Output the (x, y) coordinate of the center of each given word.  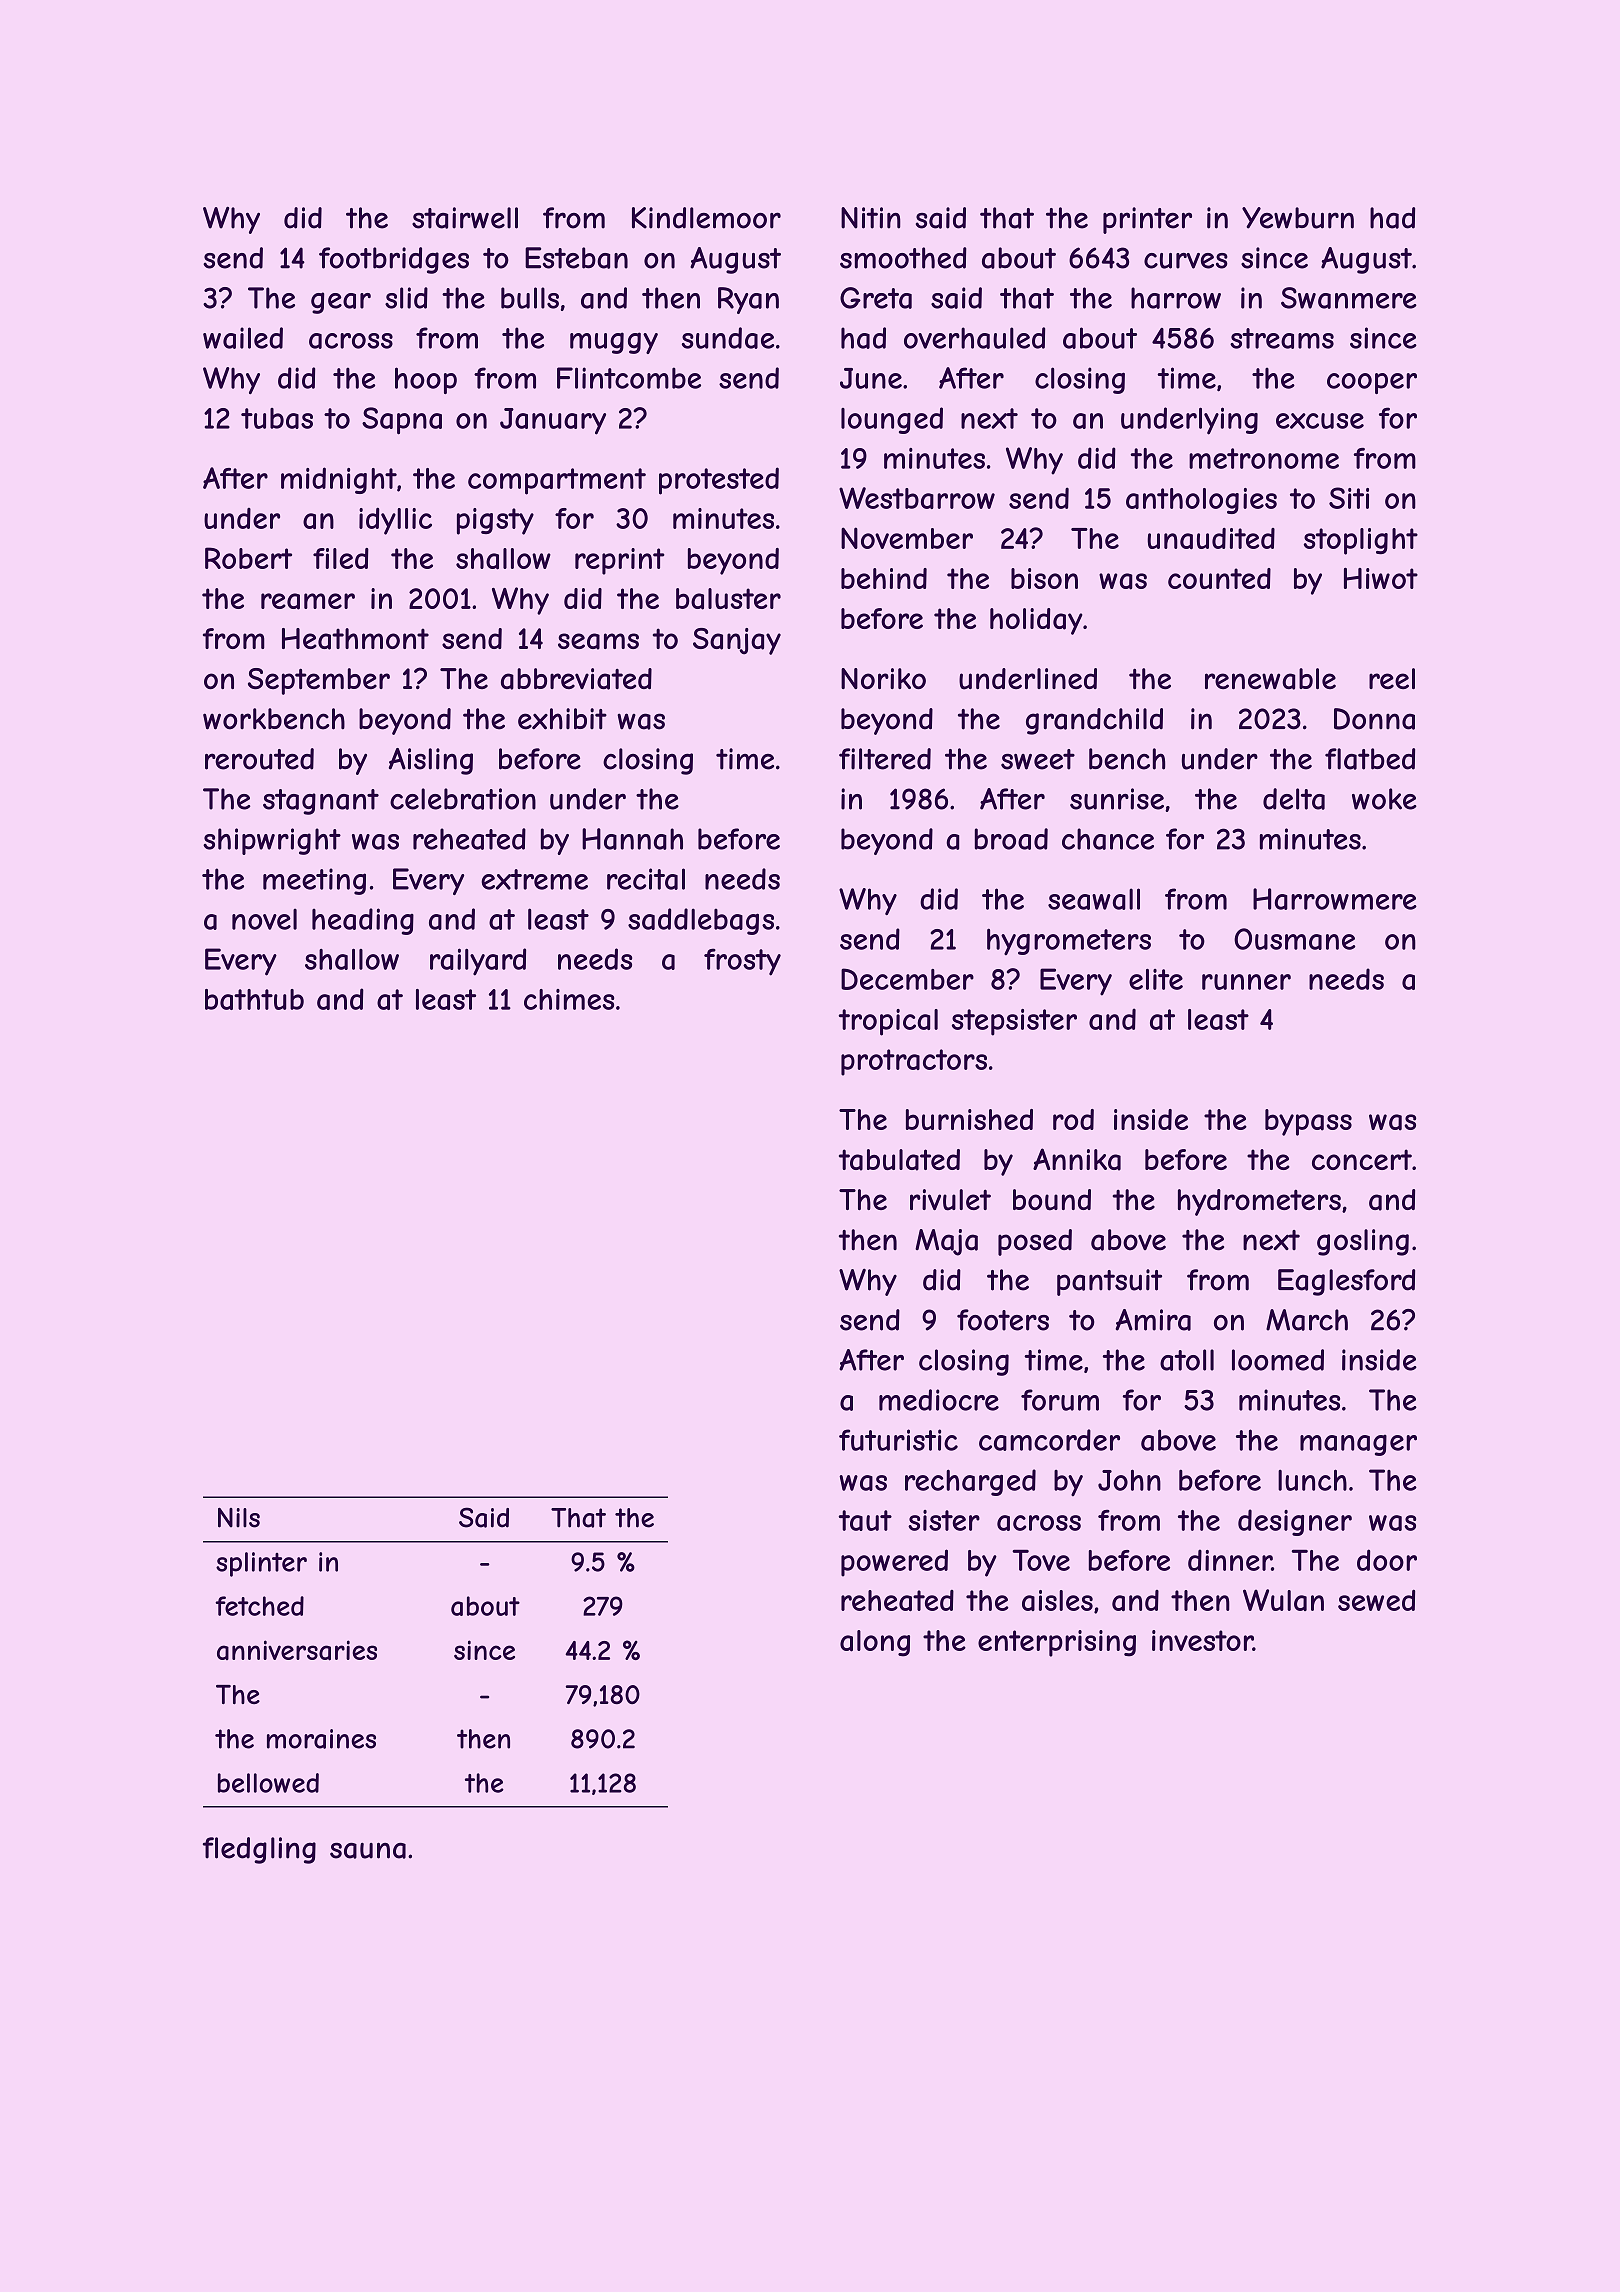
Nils (239, 1518)
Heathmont (355, 639)
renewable (1270, 679)
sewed (1376, 1600)
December (907, 979)
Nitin (871, 218)
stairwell (465, 218)
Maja (946, 1242)
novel (264, 919)
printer (1147, 220)
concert (1362, 1159)
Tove (1041, 1560)
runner (1246, 982)
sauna (368, 1851)
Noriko (883, 678)
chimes (569, 999)
